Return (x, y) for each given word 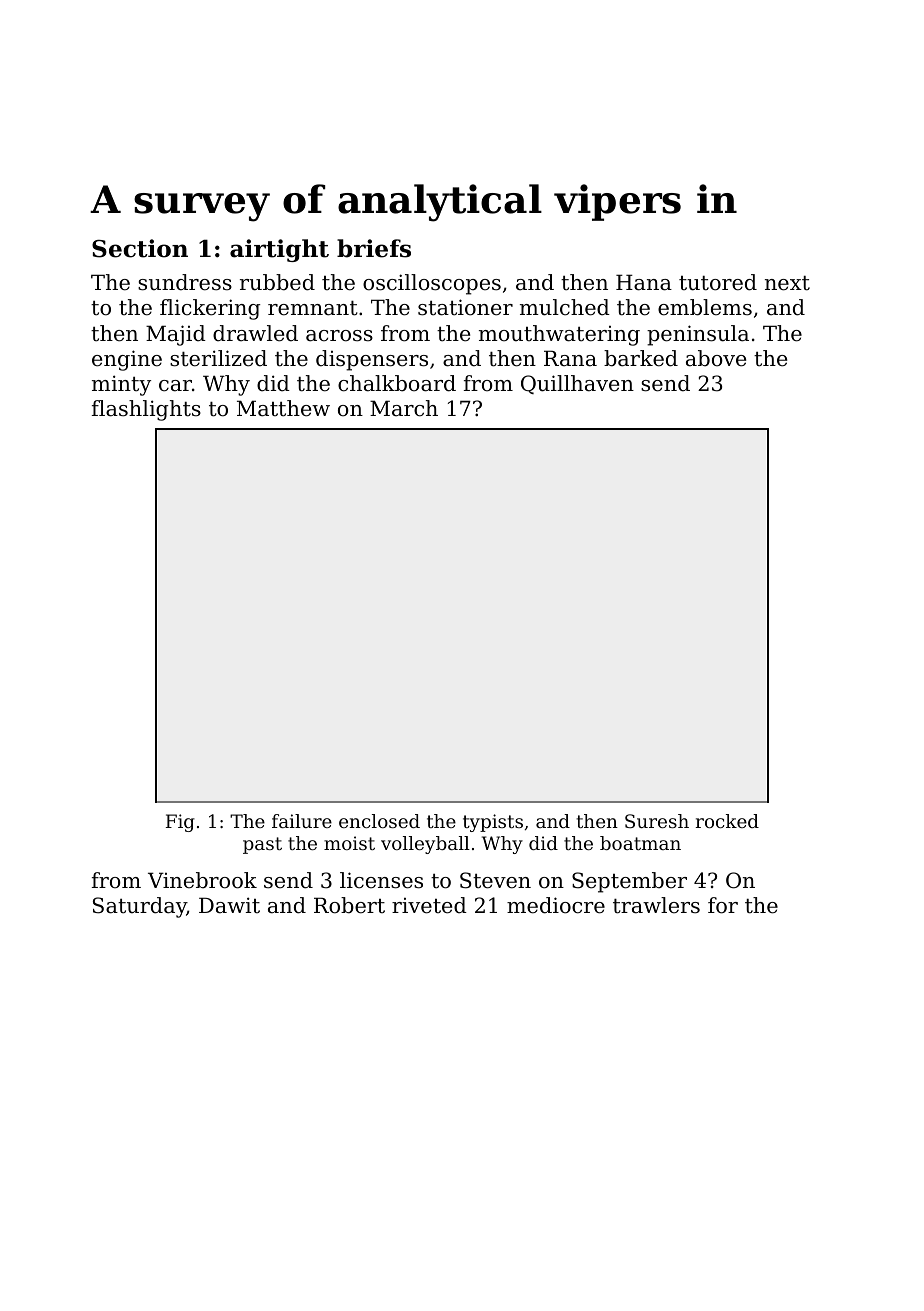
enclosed (379, 821)
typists (493, 823)
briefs (374, 248)
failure (302, 821)
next (787, 283)
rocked (727, 821)
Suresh (657, 821)
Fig (180, 823)
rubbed (277, 282)
